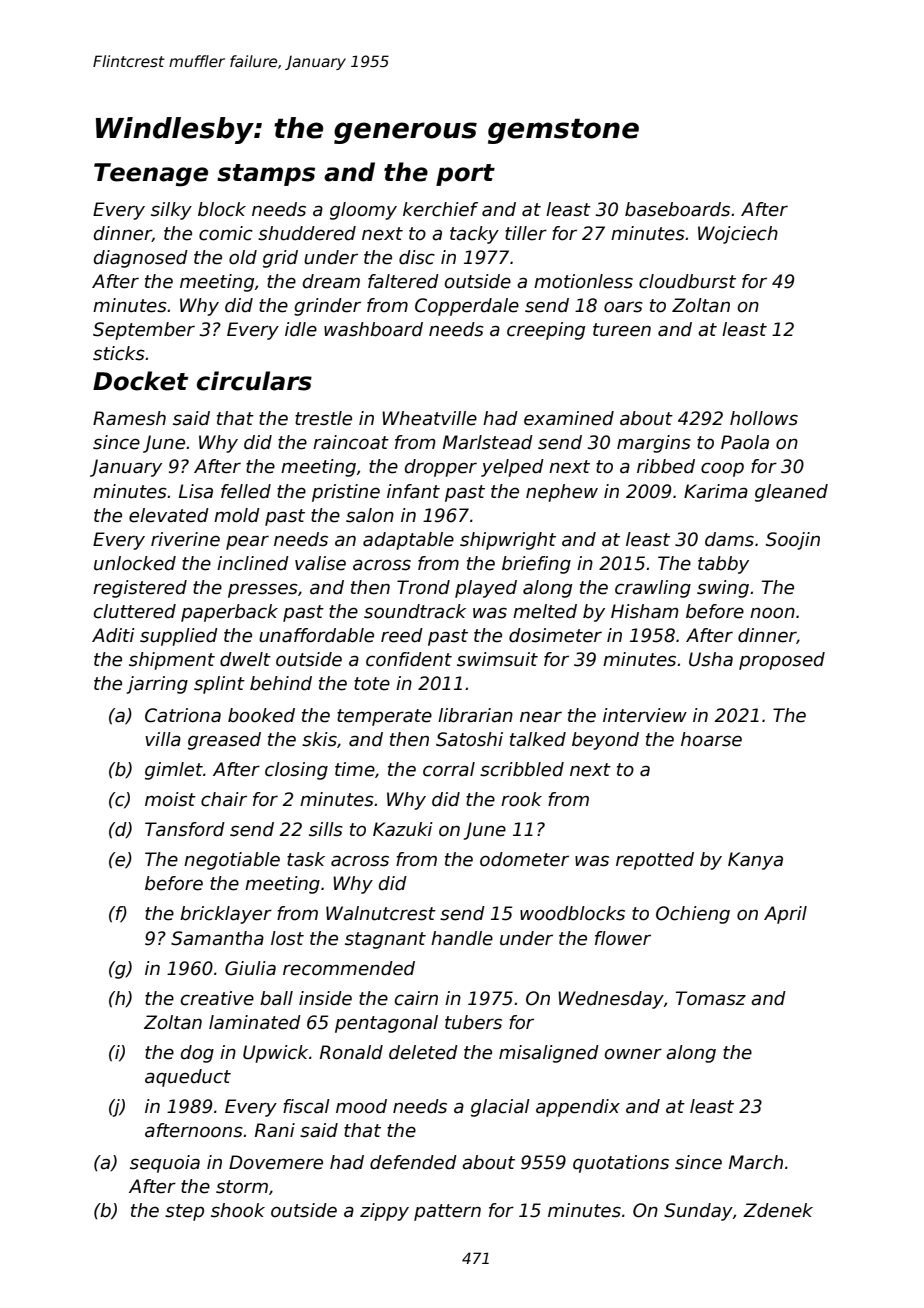 Image resolution: width=924 pixels, height=1308 pixels. I want to click on proposed, so click(782, 661).
